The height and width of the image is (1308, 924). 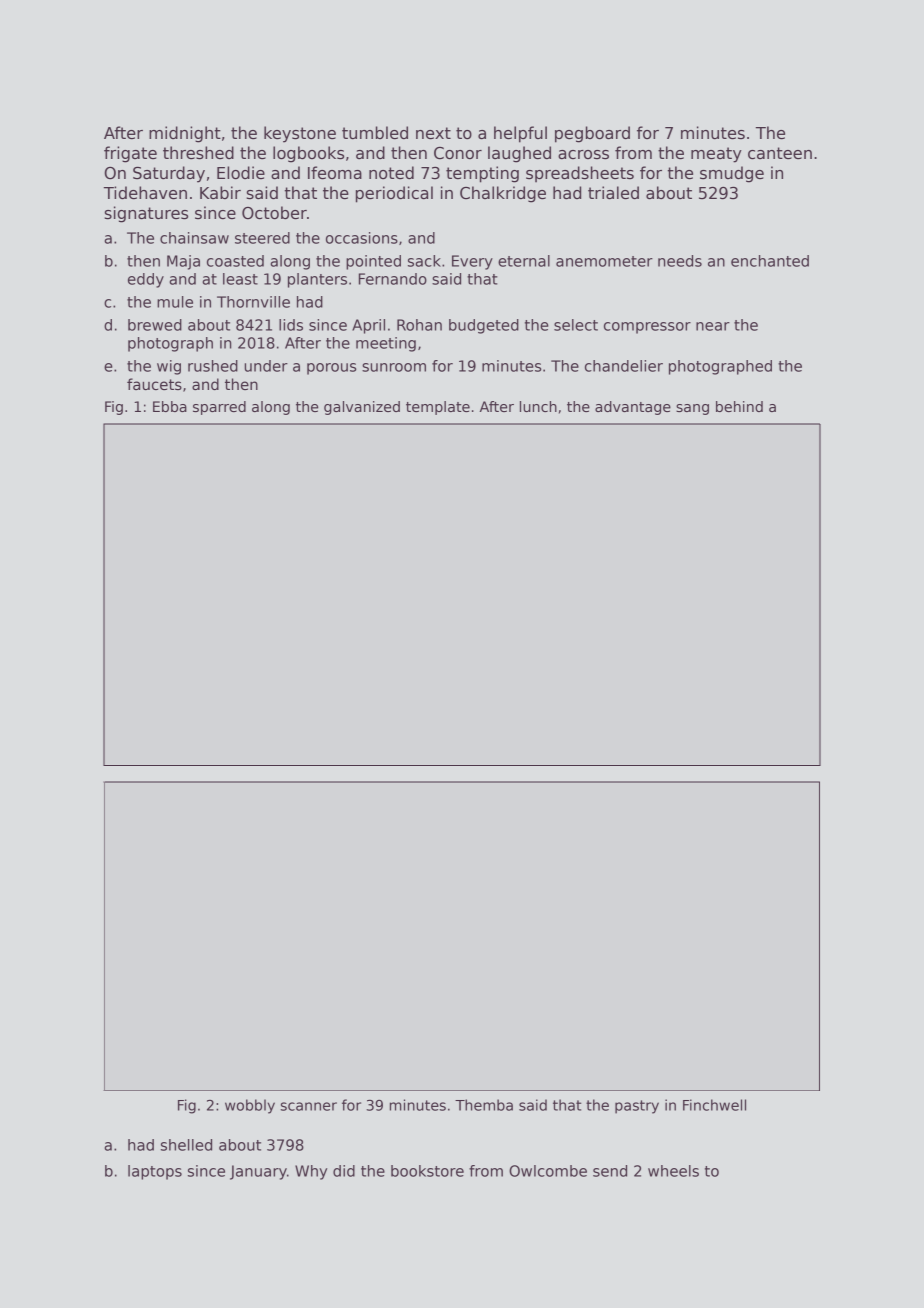 I want to click on canteen, so click(x=780, y=153).
